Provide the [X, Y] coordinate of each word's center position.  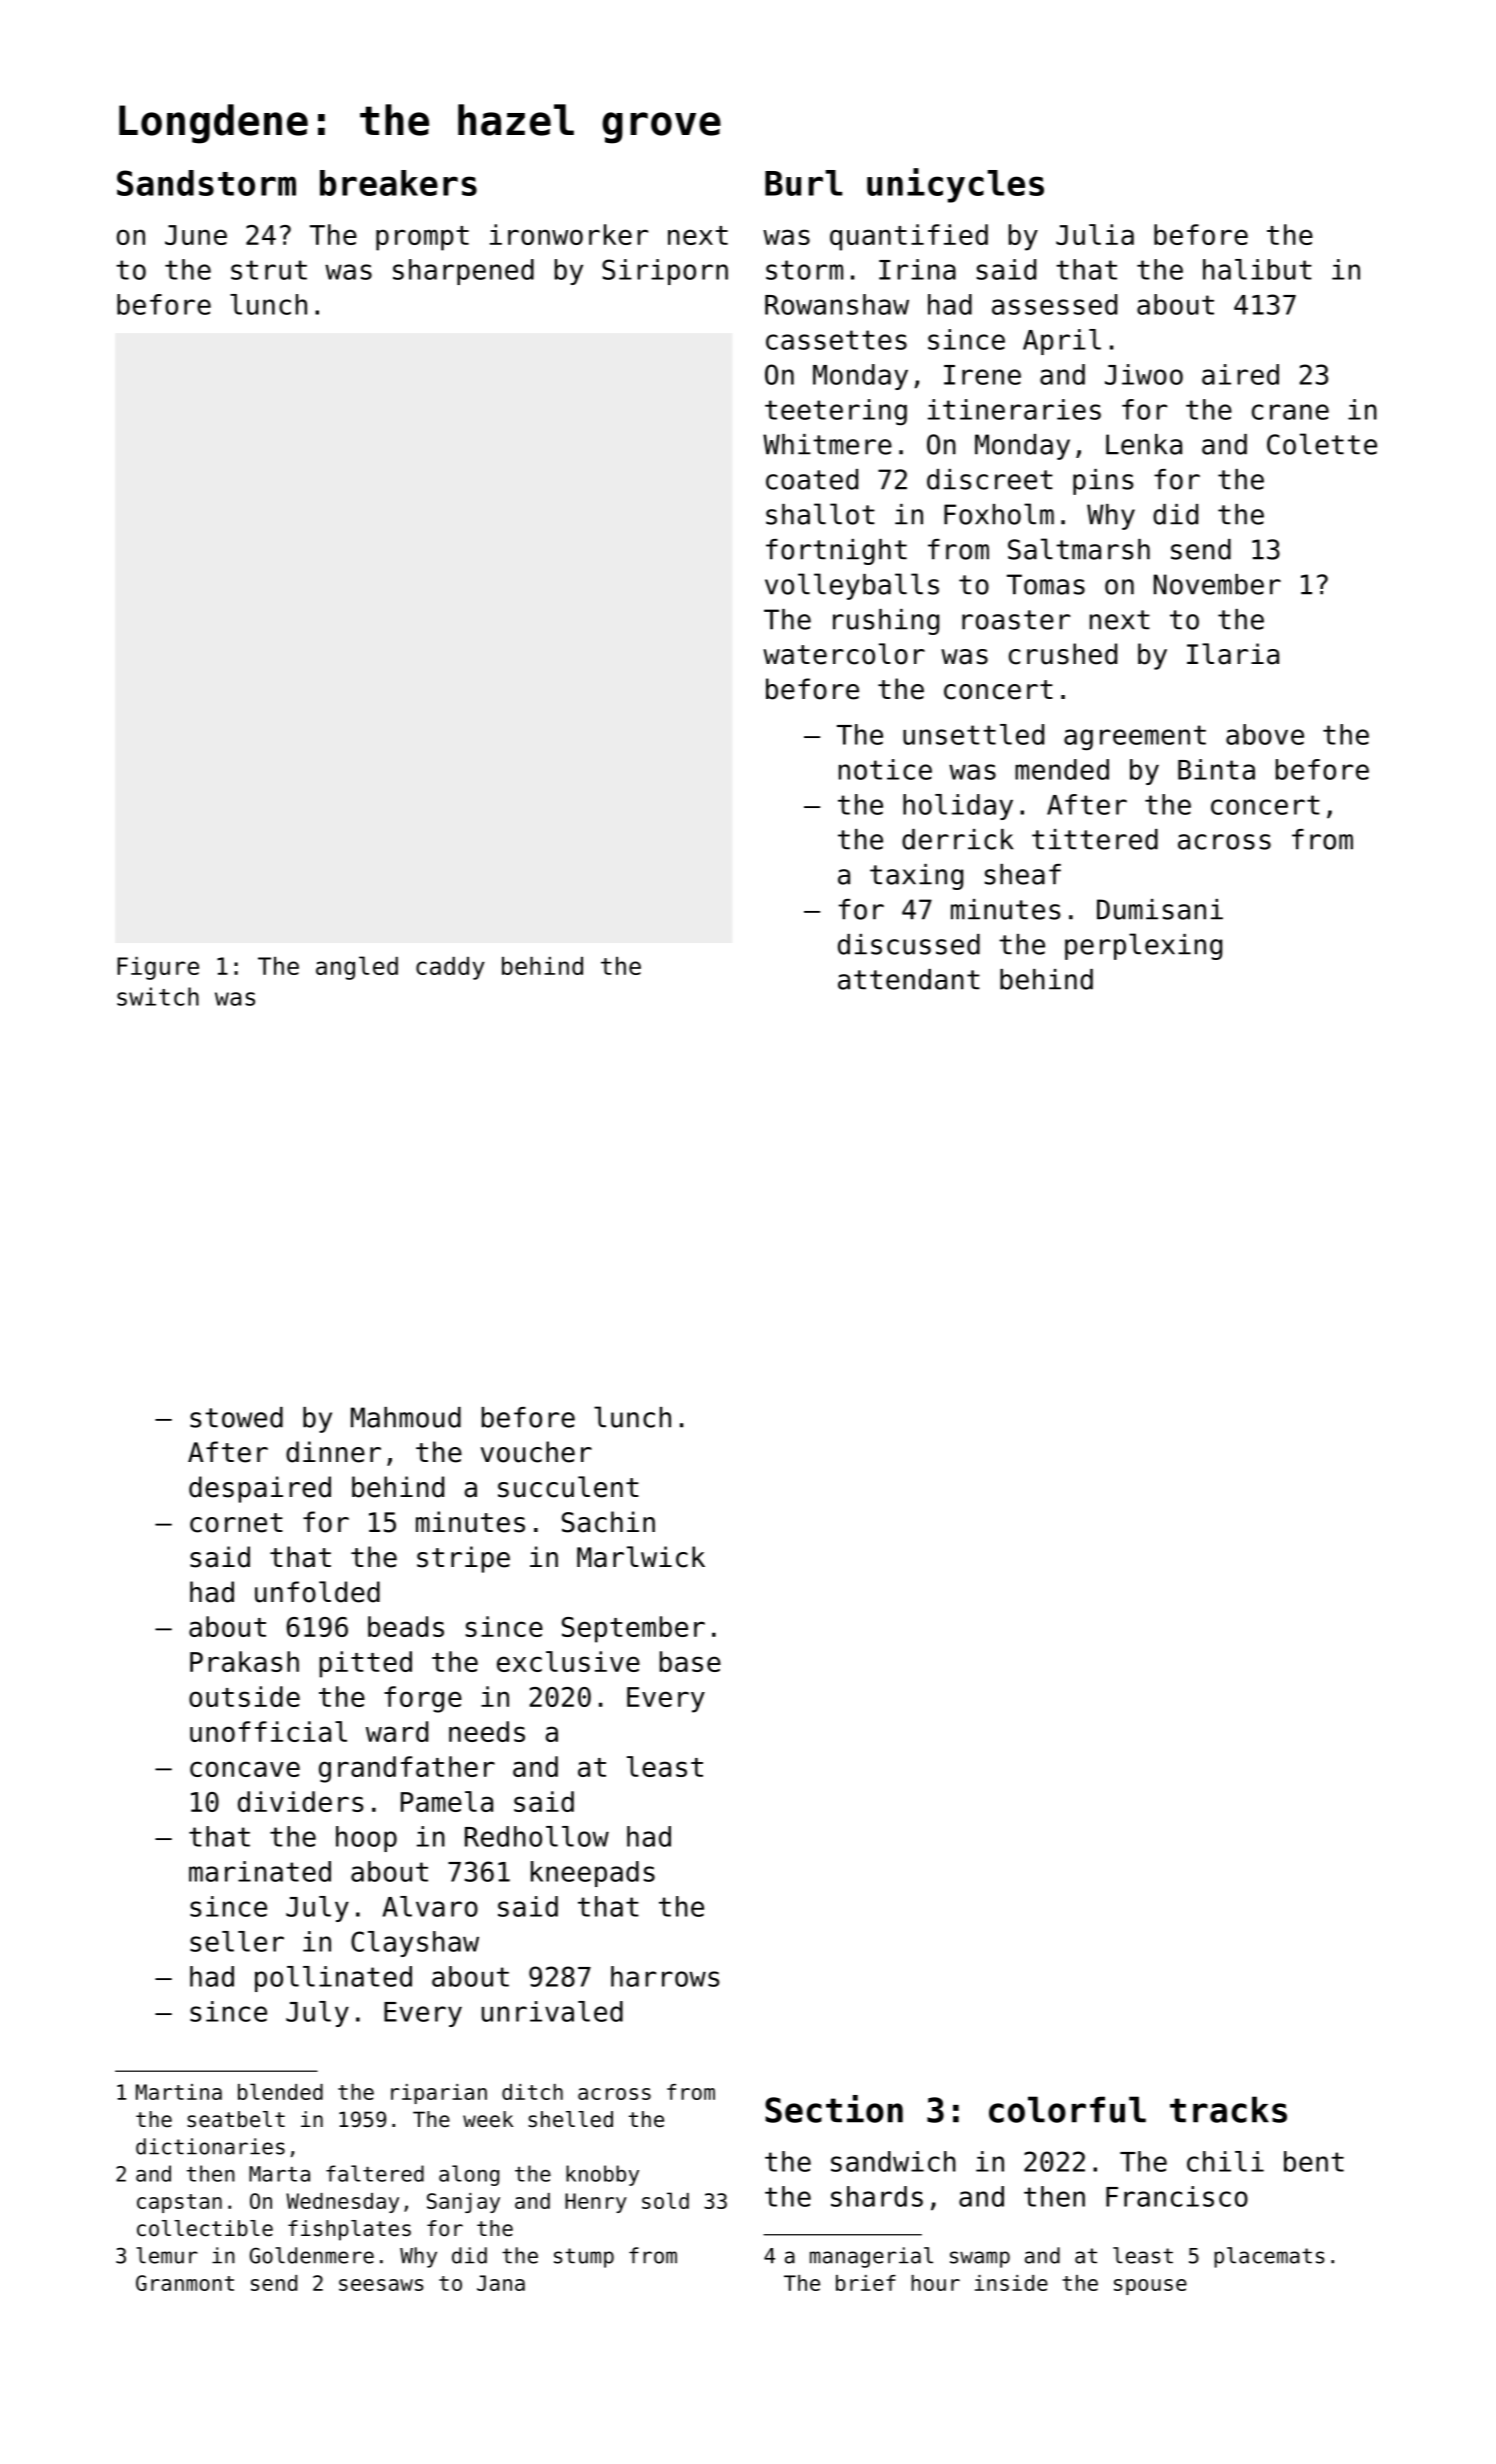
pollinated [333, 1979]
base [690, 1661]
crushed [1063, 654]
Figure [158, 968]
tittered [1095, 839]
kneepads [593, 1874]
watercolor [844, 654]
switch [158, 996]
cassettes [836, 340]
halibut [1257, 269]
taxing [916, 877]
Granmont [185, 2283]
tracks [1228, 2109]
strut [269, 270]
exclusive [568, 1661]
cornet [236, 1523]
